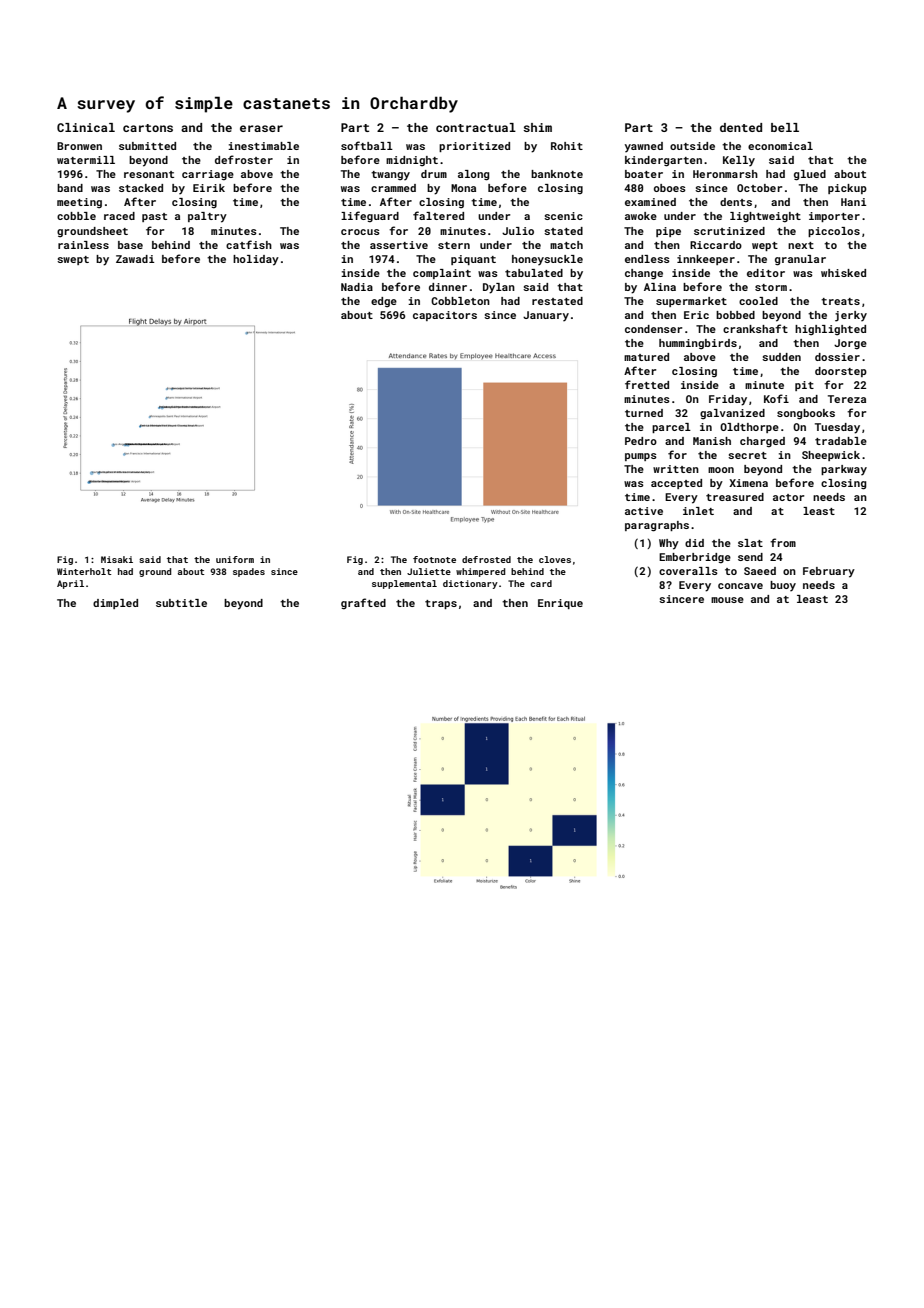 Image resolution: width=924 pixels, height=1308 pixels. What do you see at coordinates (729, 231) in the image?
I see `scrutinized` at bounding box center [729, 231].
